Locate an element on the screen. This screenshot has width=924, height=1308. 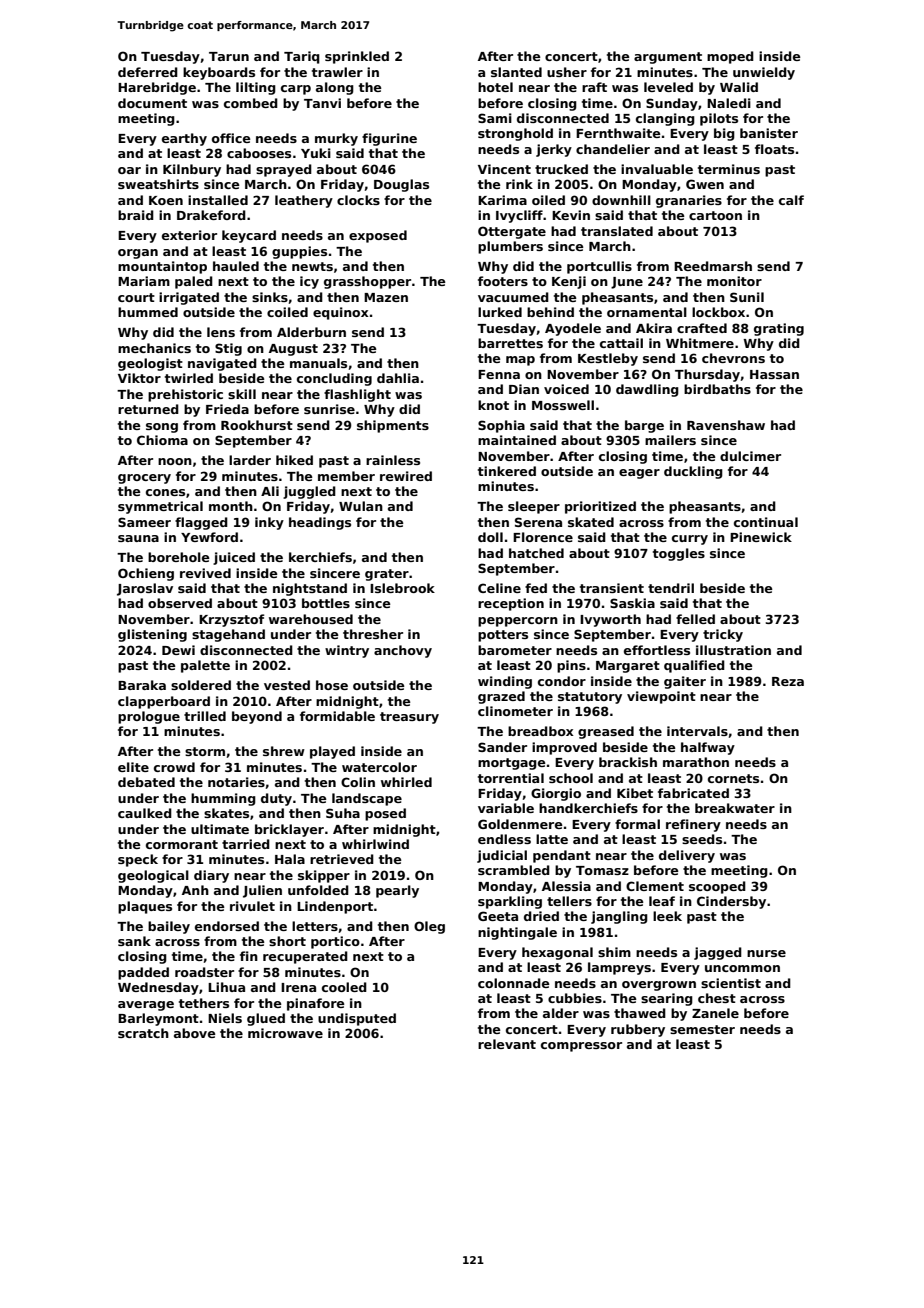
Frieda is located at coordinates (227, 409).
